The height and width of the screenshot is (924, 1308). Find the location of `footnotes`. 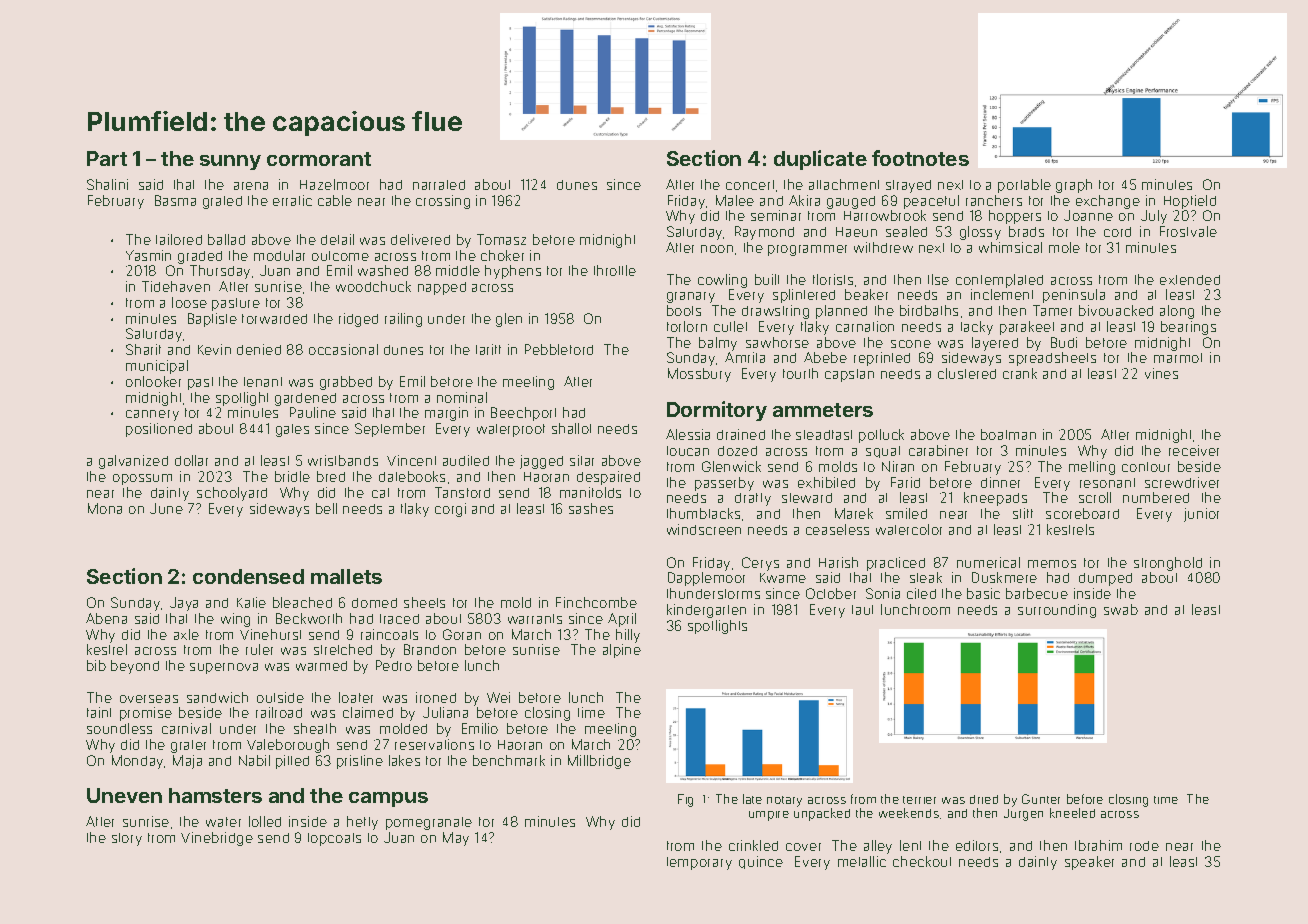

footnotes is located at coordinates (920, 158).
